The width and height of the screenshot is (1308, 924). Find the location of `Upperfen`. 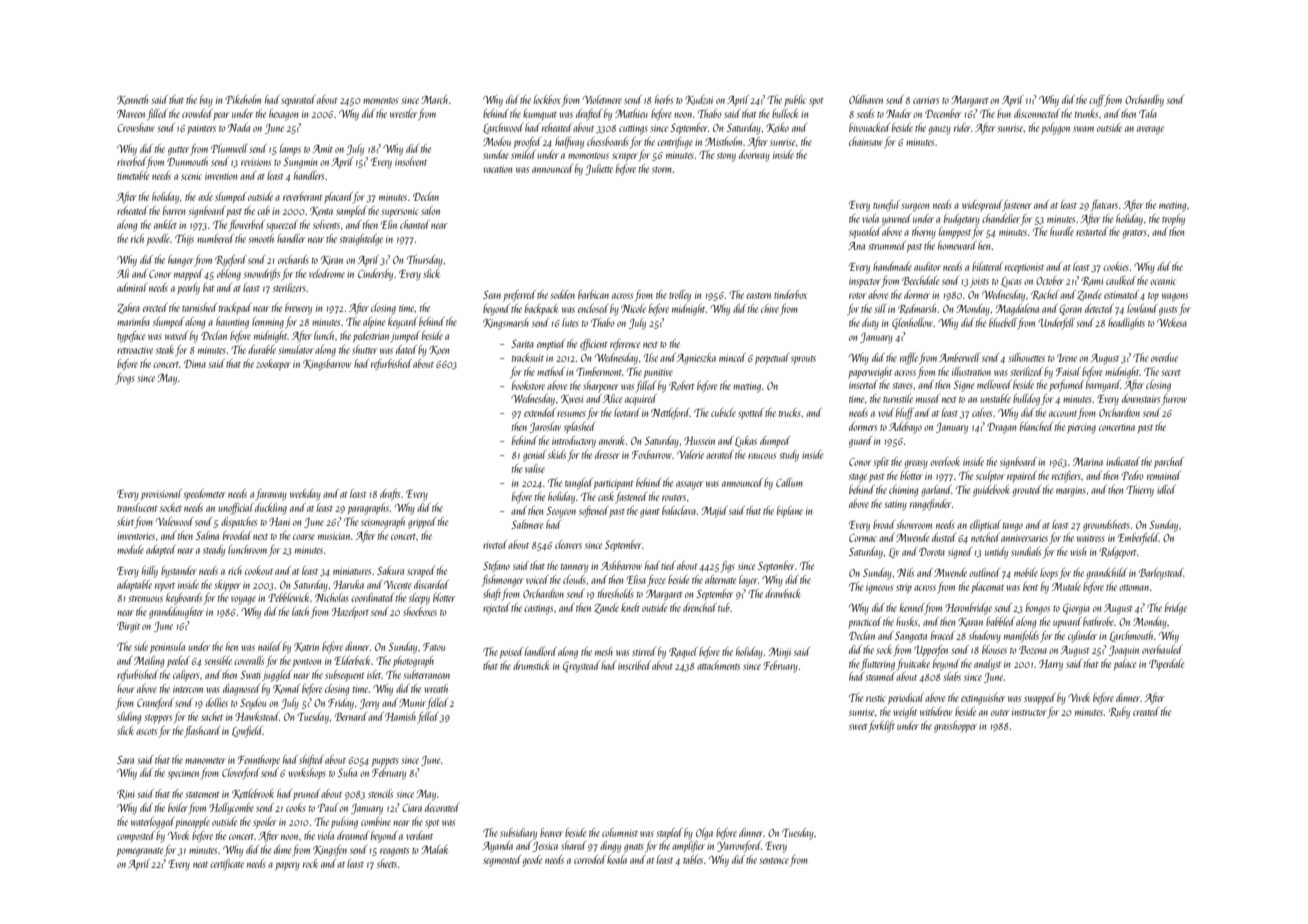

Upperfen is located at coordinates (931, 651).
